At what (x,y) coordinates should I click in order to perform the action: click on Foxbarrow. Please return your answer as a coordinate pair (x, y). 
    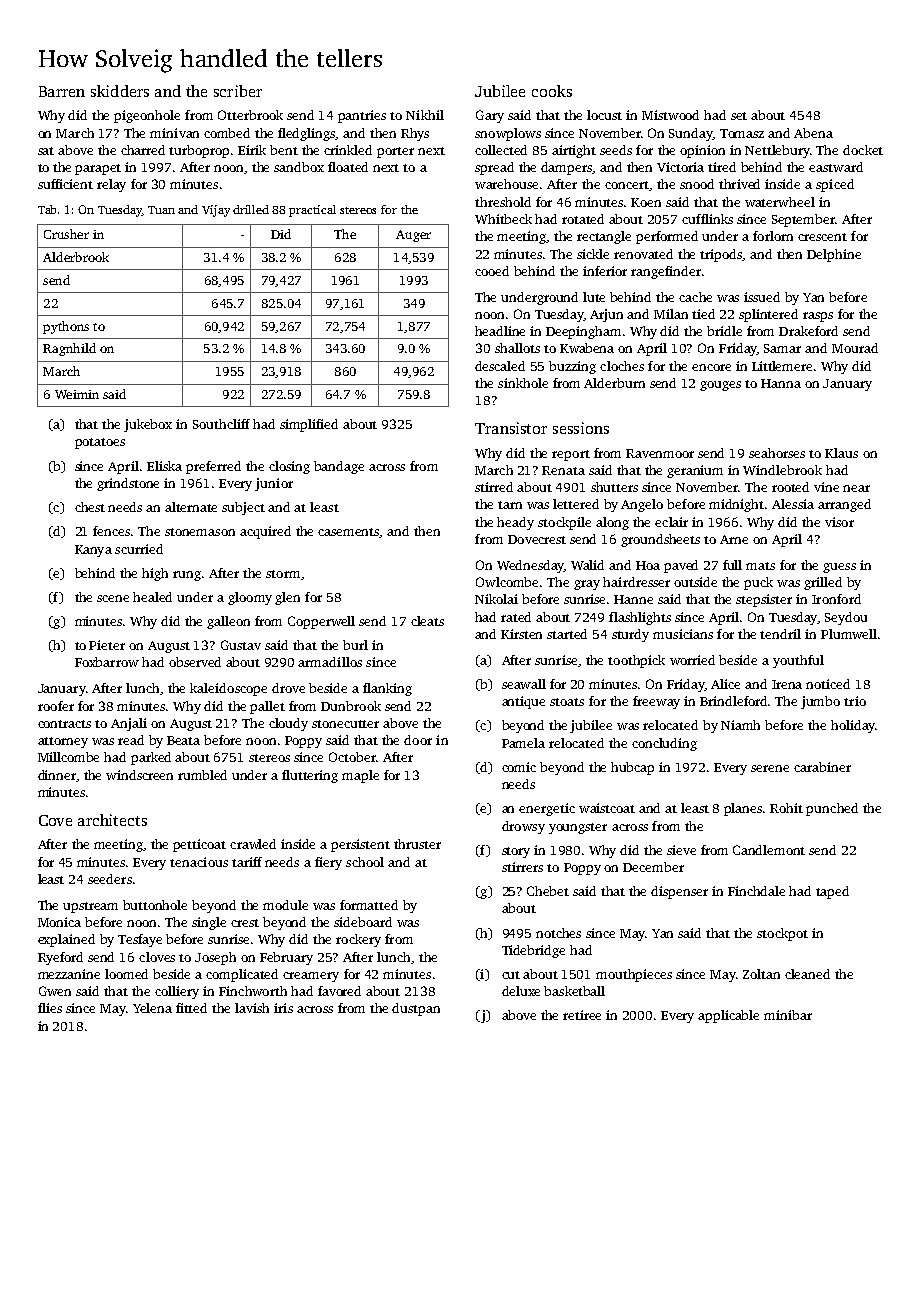
    Looking at the image, I should click on (107, 662).
